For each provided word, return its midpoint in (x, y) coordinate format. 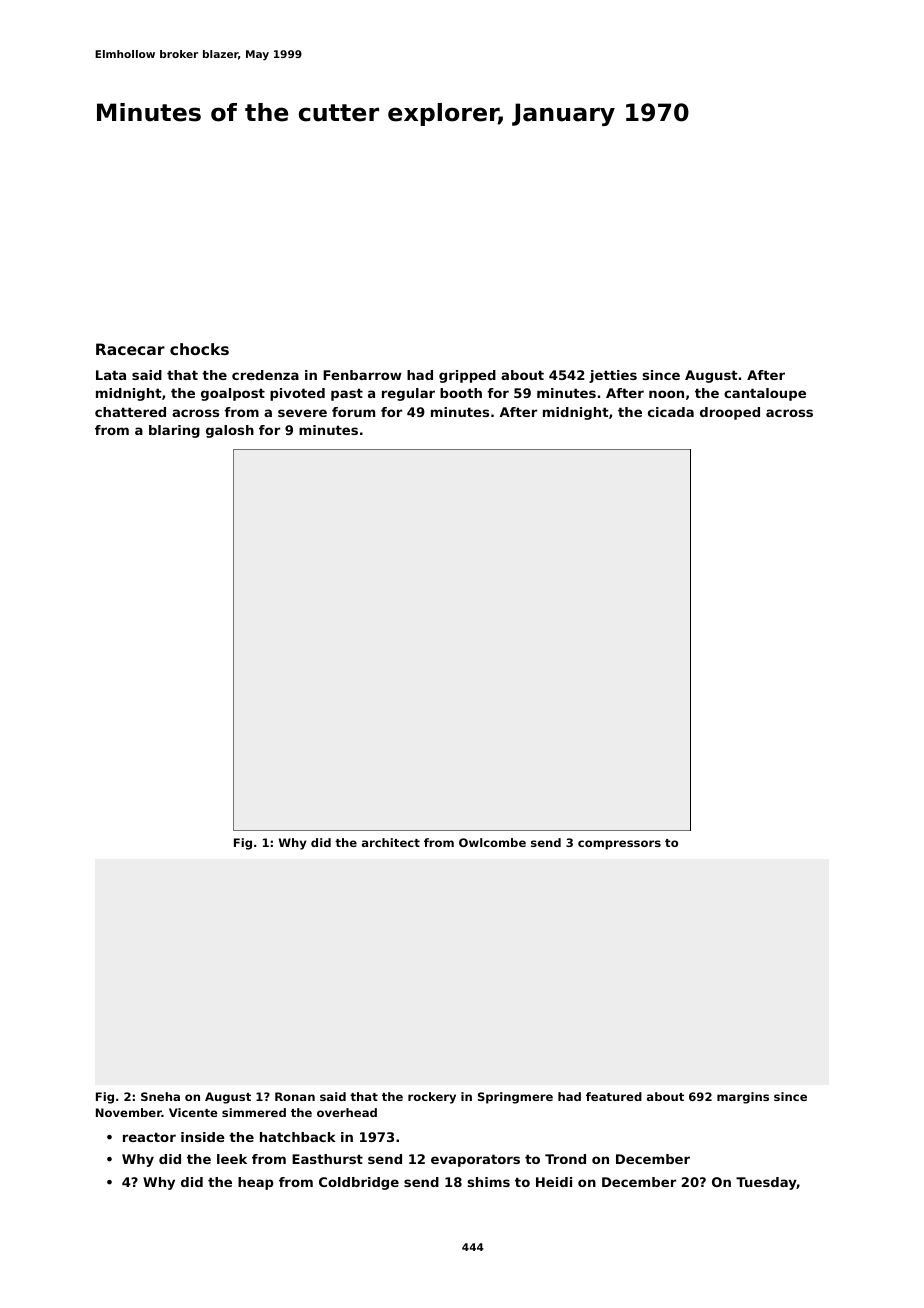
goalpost (233, 394)
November (129, 1112)
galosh (230, 431)
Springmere (515, 1098)
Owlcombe (492, 842)
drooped (730, 413)
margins (743, 1098)
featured (614, 1096)
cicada (671, 412)
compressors (619, 845)
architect (391, 842)
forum (353, 412)
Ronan (295, 1096)
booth (461, 393)
